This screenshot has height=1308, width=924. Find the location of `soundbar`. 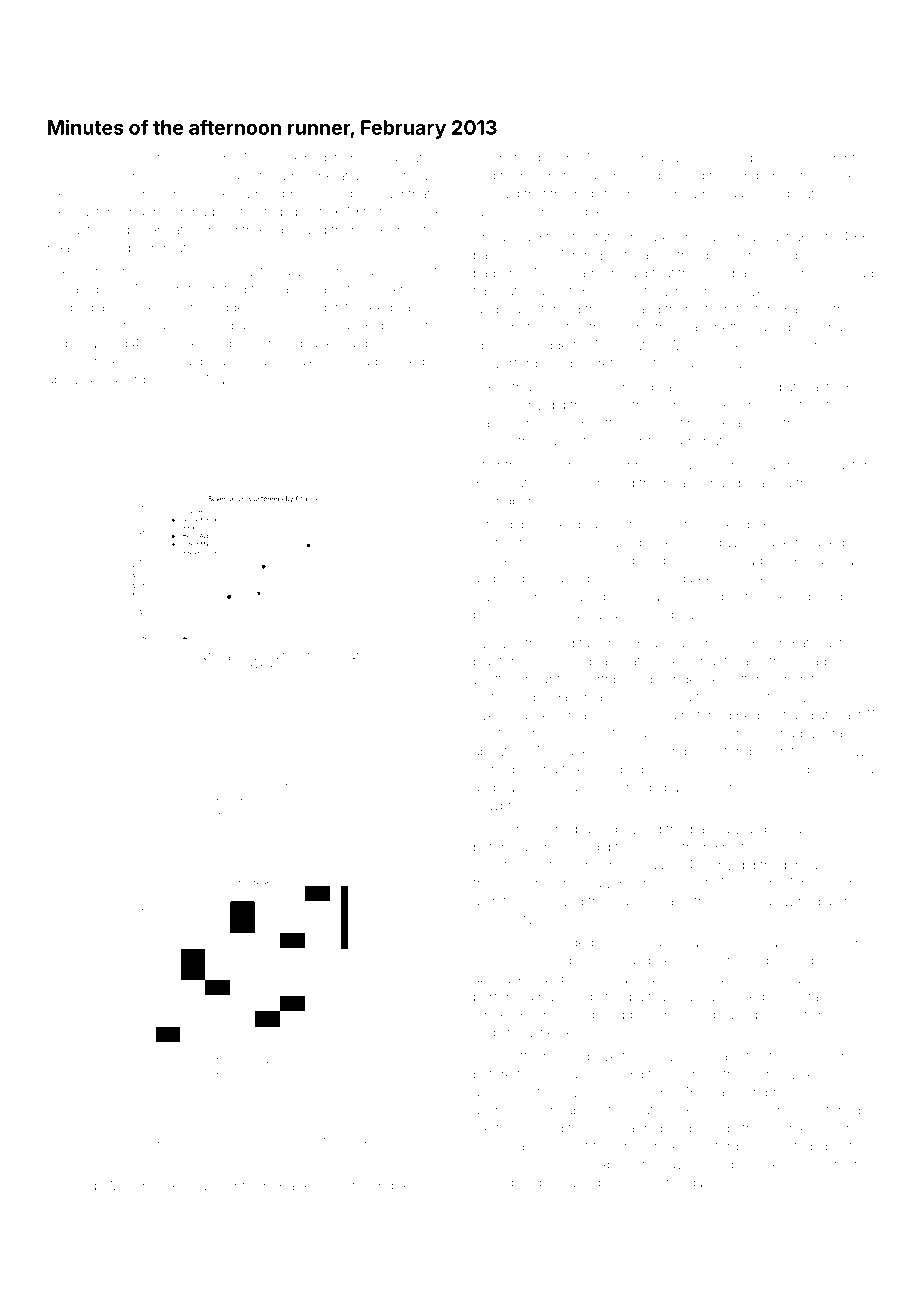

soundbar is located at coordinates (502, 501).
